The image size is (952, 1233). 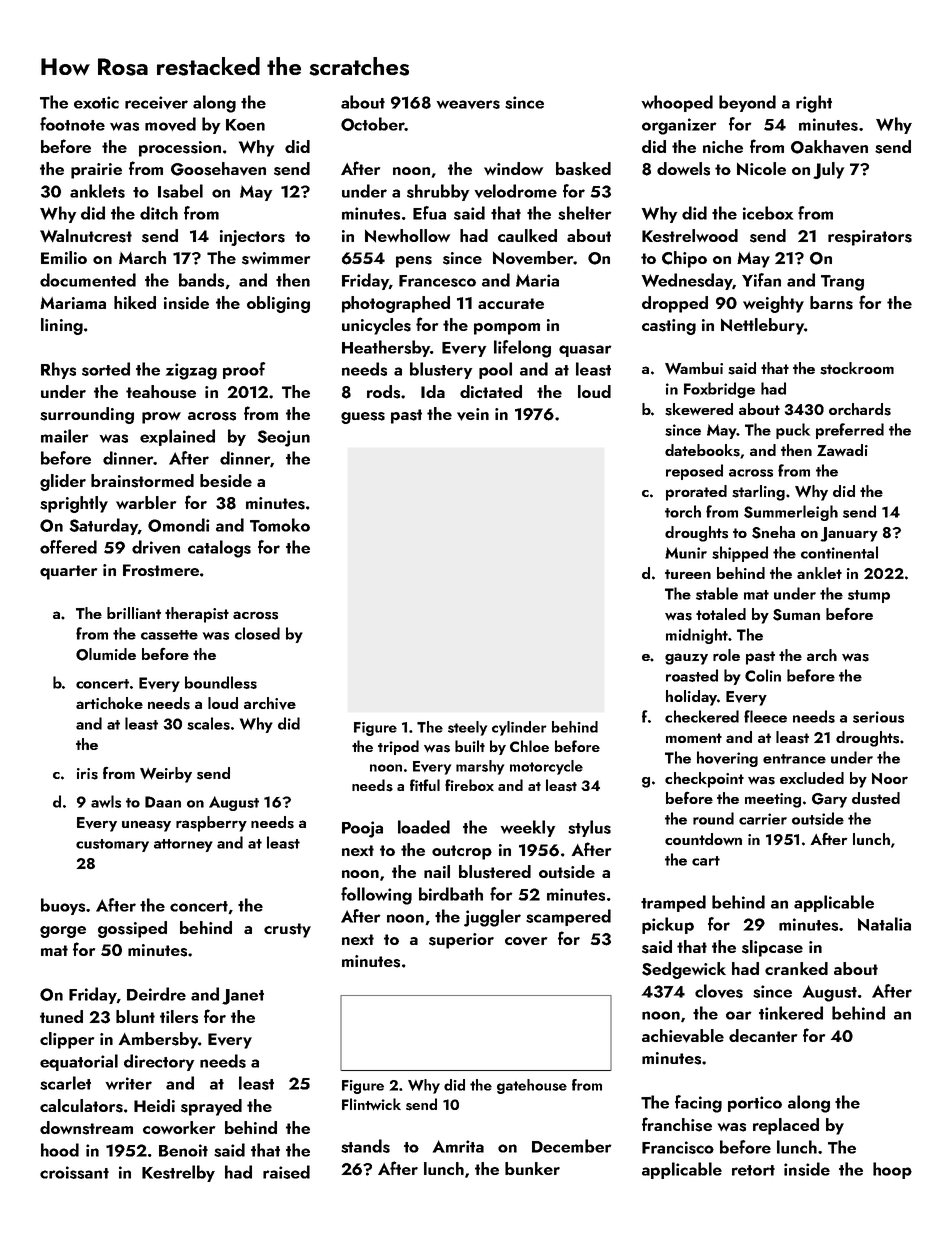 I want to click on tramped, so click(x=673, y=903).
